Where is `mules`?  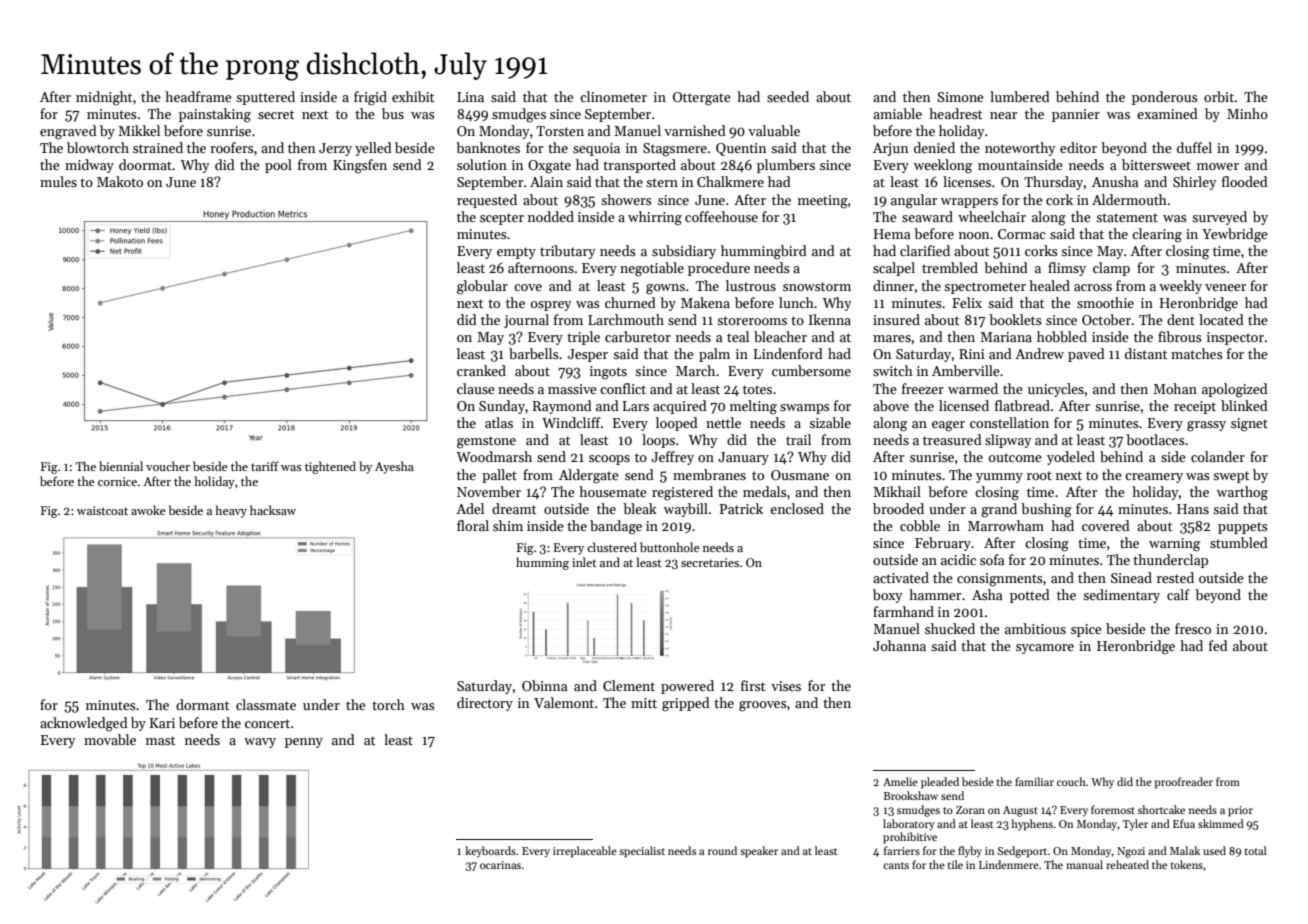 mules is located at coordinates (58, 181).
